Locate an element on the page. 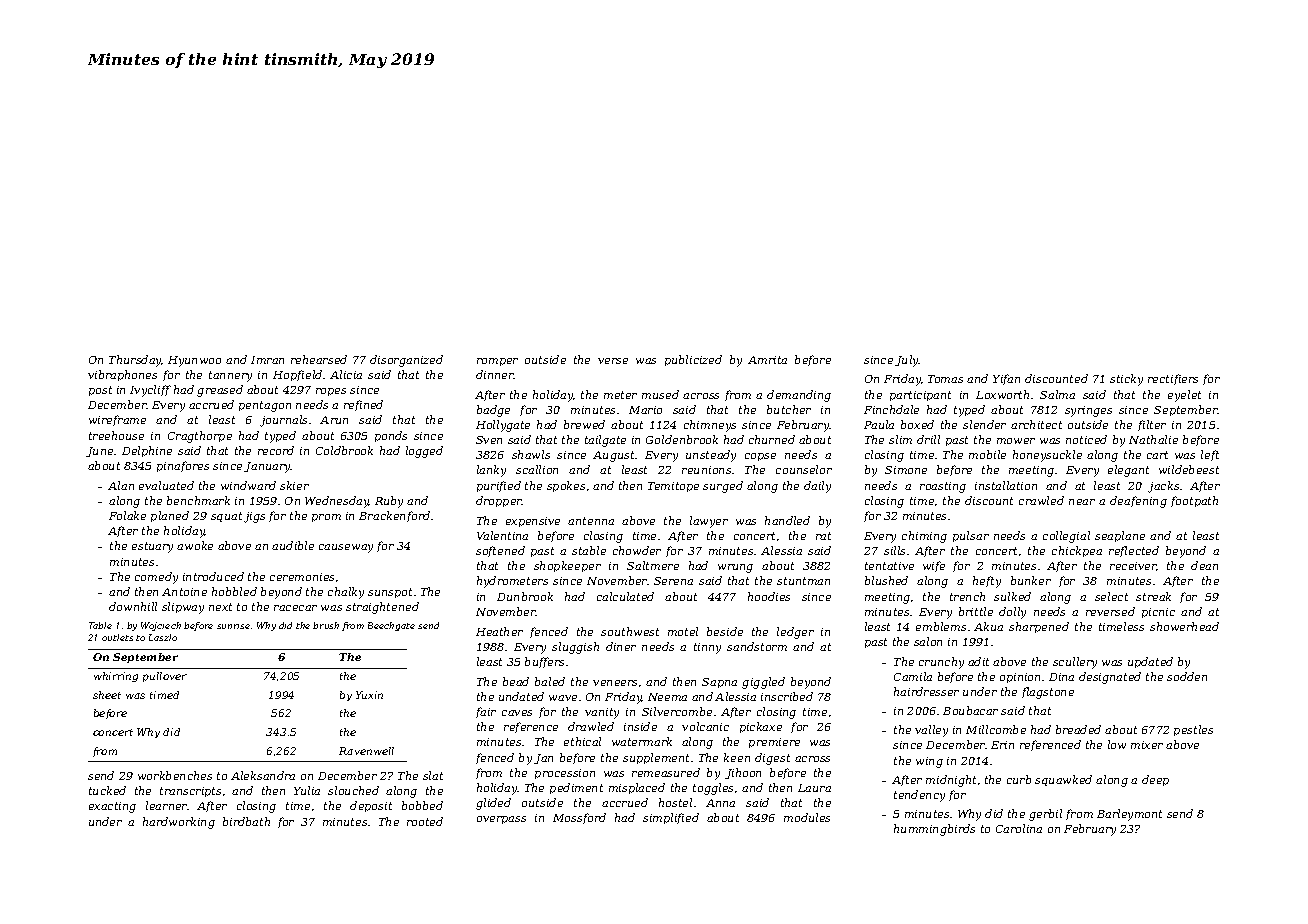 Image resolution: width=1308 pixels, height=924 pixels. handled is located at coordinates (787, 520).
